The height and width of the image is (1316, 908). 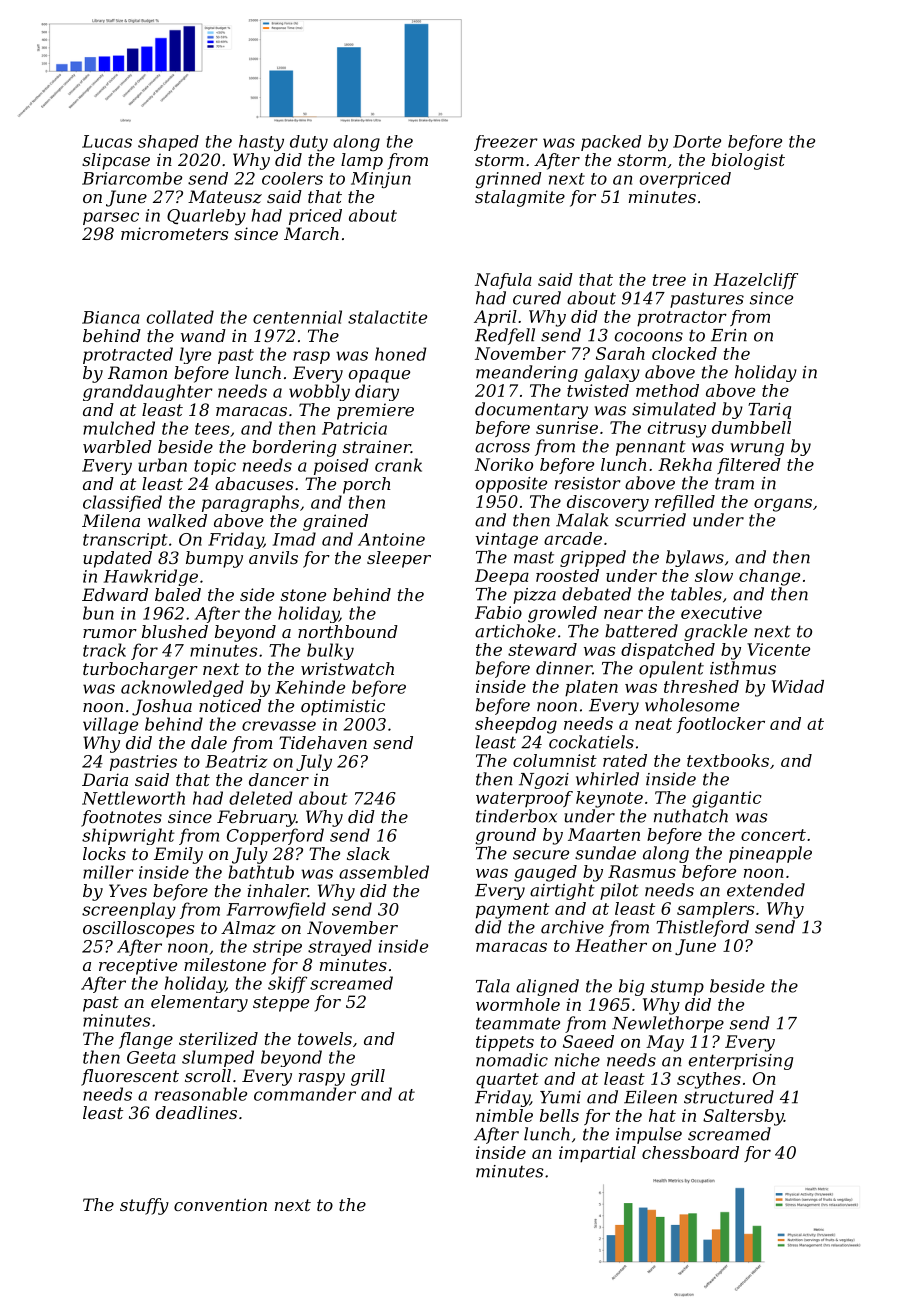 I want to click on protractor, so click(x=682, y=319).
